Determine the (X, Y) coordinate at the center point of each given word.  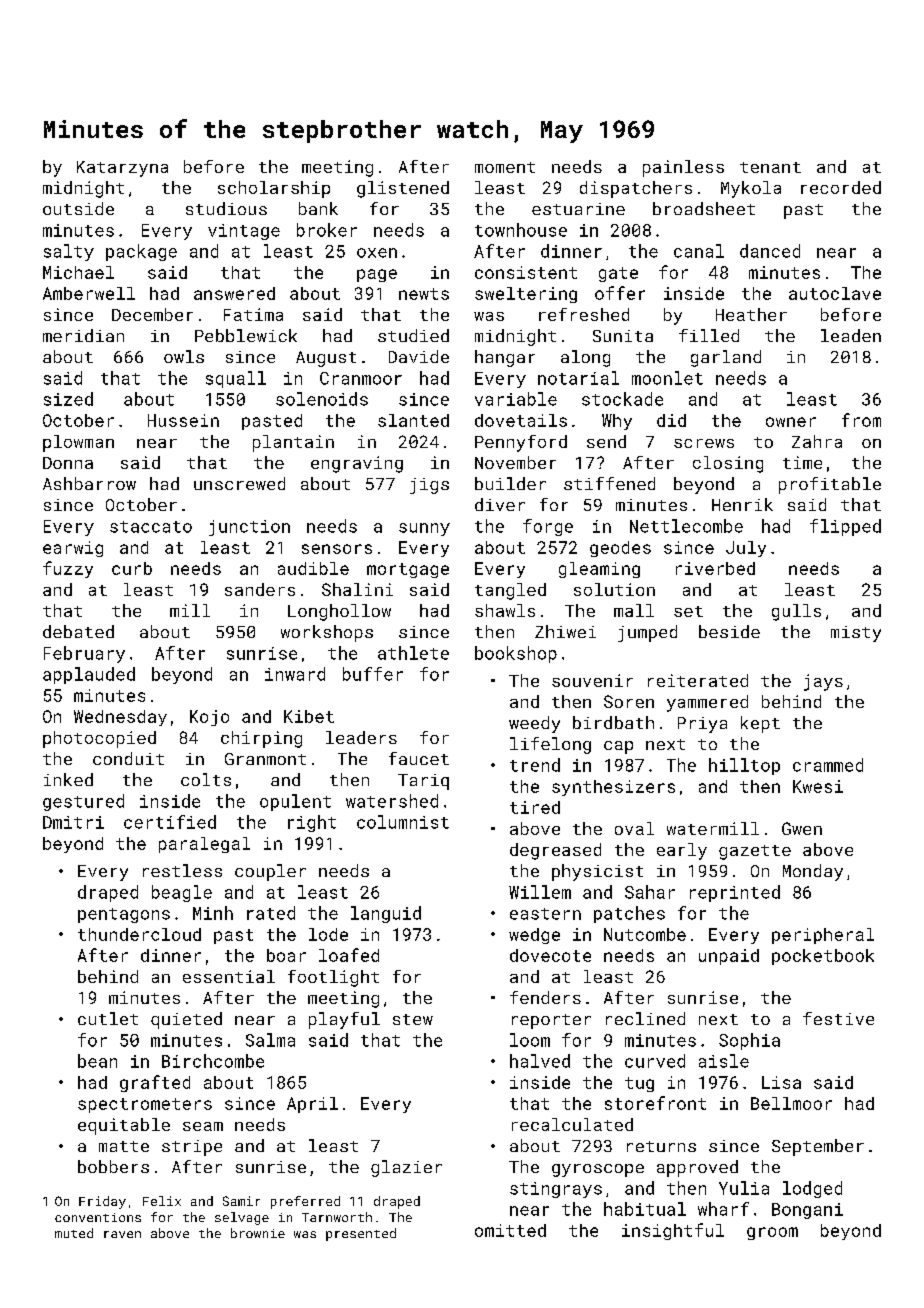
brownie (258, 1233)
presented (361, 1234)
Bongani (807, 1211)
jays (823, 682)
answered (234, 293)
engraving (357, 464)
